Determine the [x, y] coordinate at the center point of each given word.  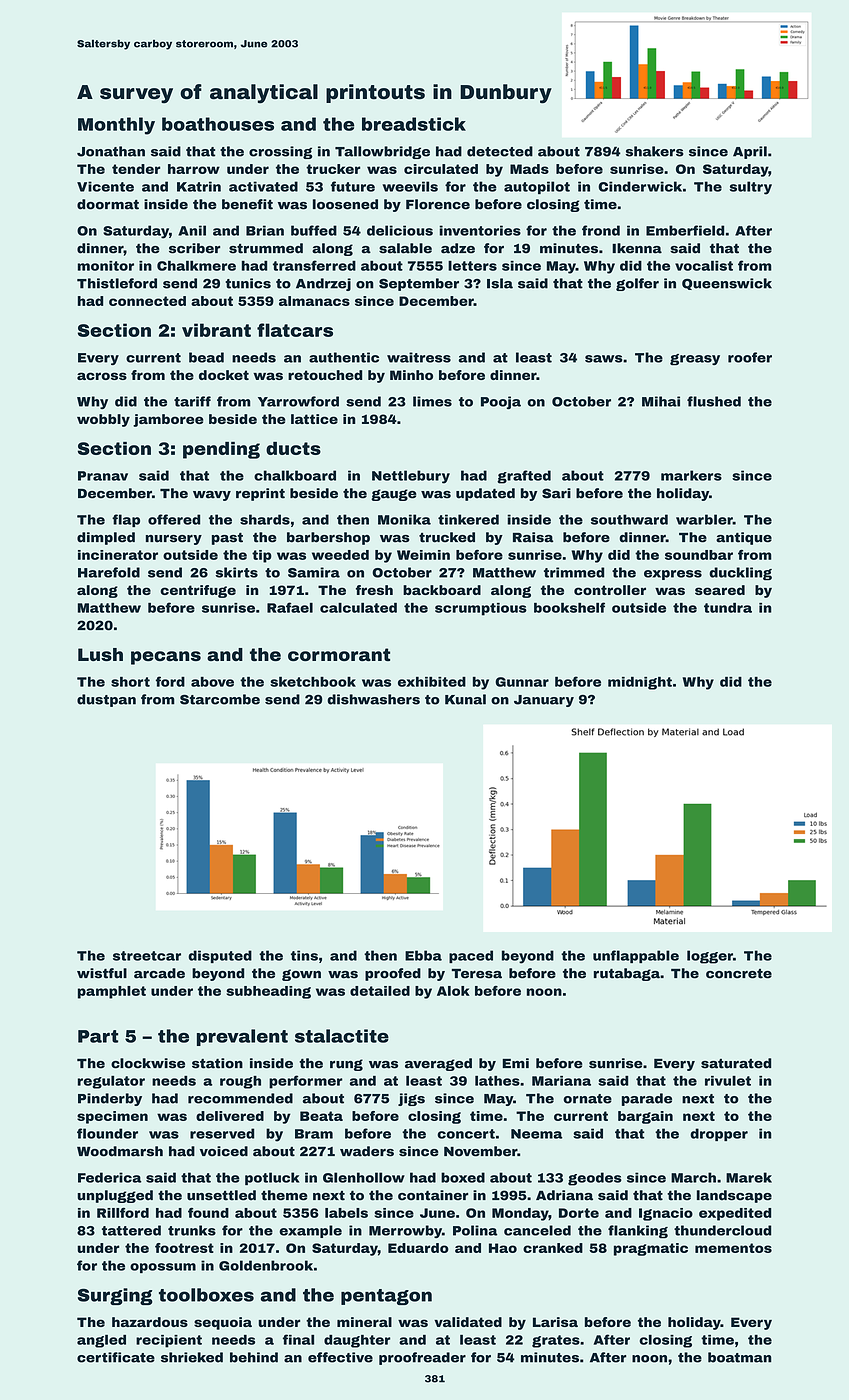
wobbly [103, 420]
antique [744, 538]
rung [346, 1065]
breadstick [414, 124]
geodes [595, 1179]
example [310, 1231]
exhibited [432, 682]
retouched [325, 375]
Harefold [109, 572]
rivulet [728, 1081]
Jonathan [111, 151]
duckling [740, 574]
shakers [655, 151]
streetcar [147, 956]
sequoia [223, 1323]
